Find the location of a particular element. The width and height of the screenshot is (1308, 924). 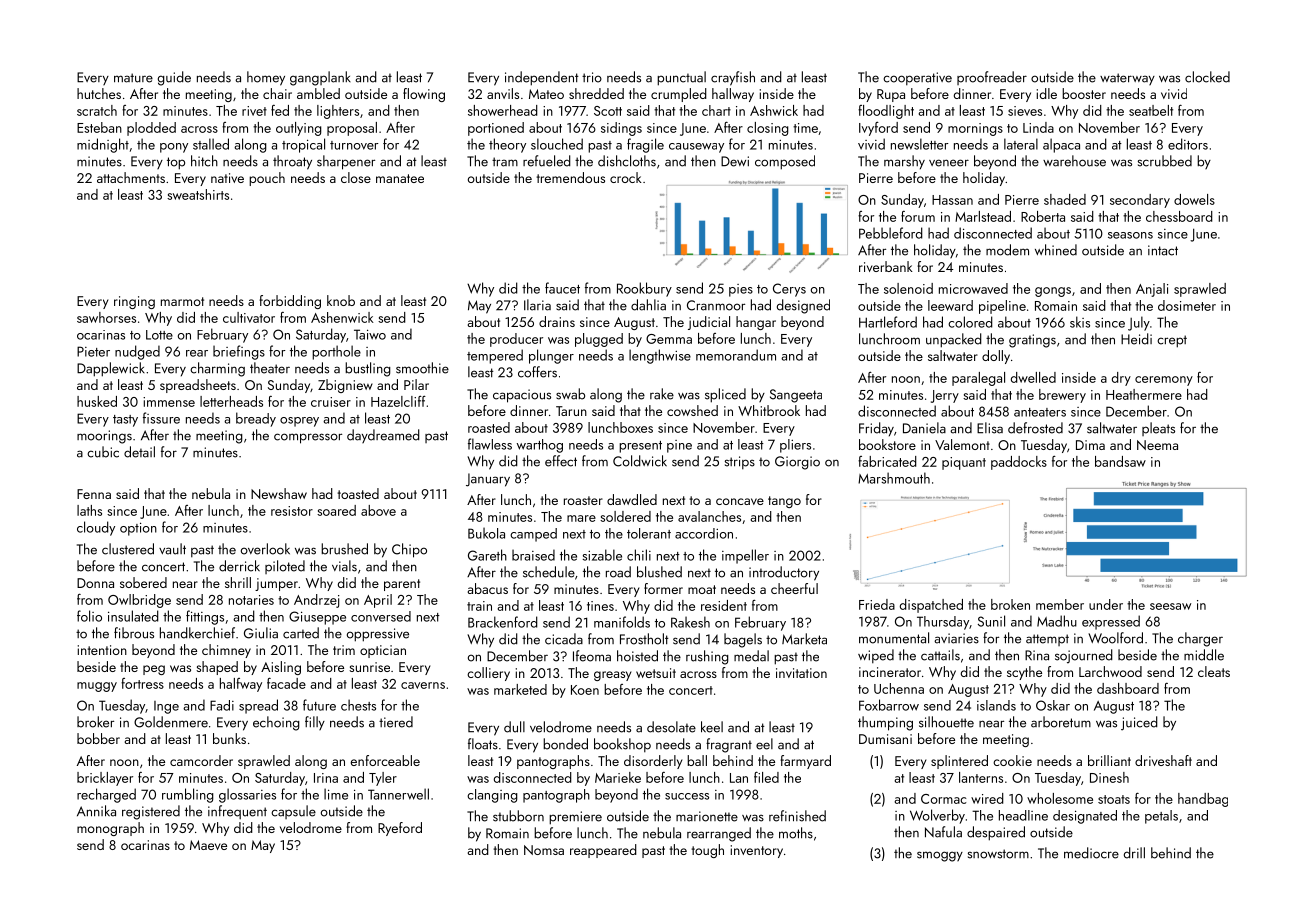

briefings is located at coordinates (239, 352).
